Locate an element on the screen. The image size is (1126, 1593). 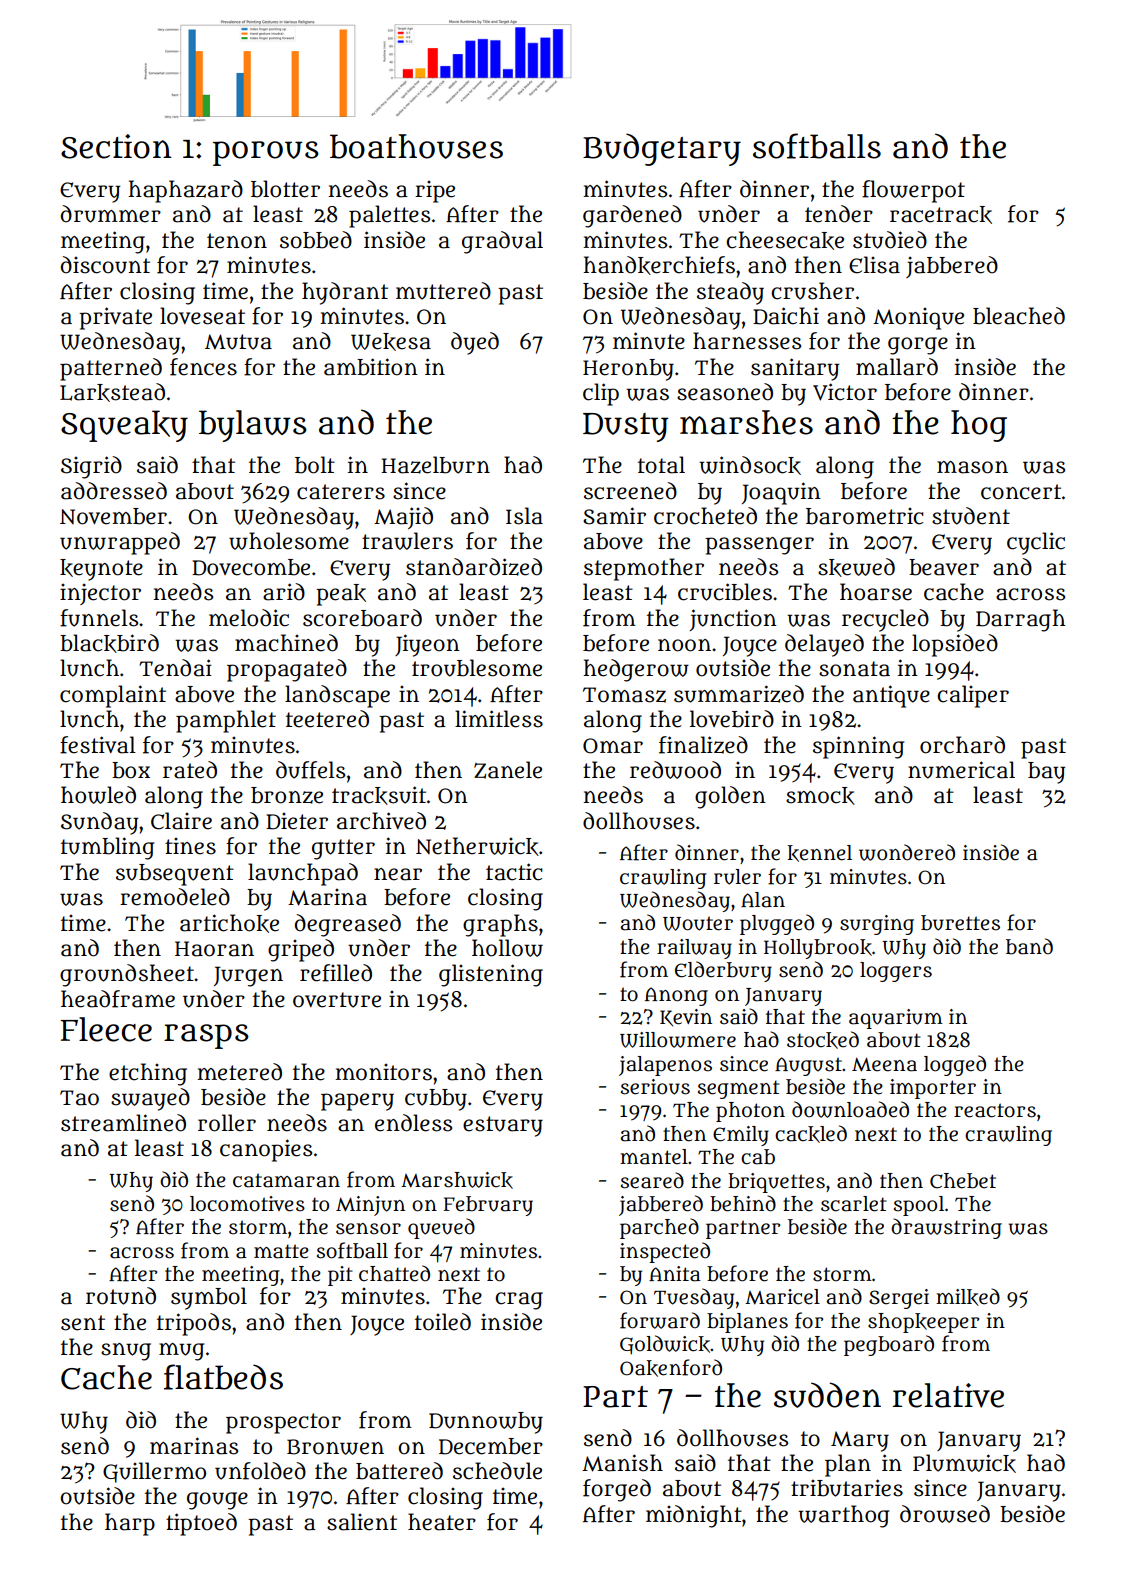
keynote is located at coordinates (101, 570).
